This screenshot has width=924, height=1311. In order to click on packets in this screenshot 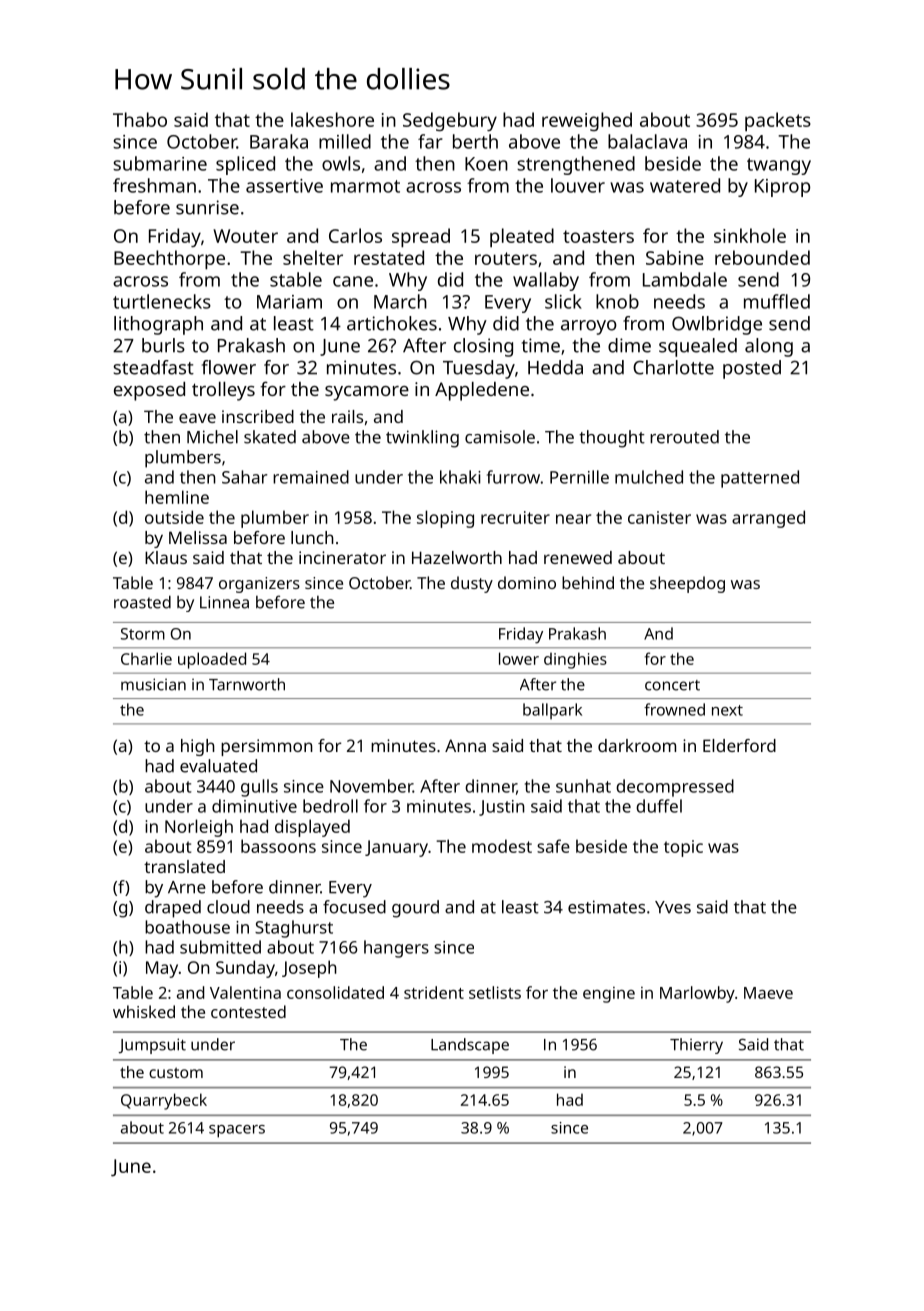, I will do `click(778, 121)`.
